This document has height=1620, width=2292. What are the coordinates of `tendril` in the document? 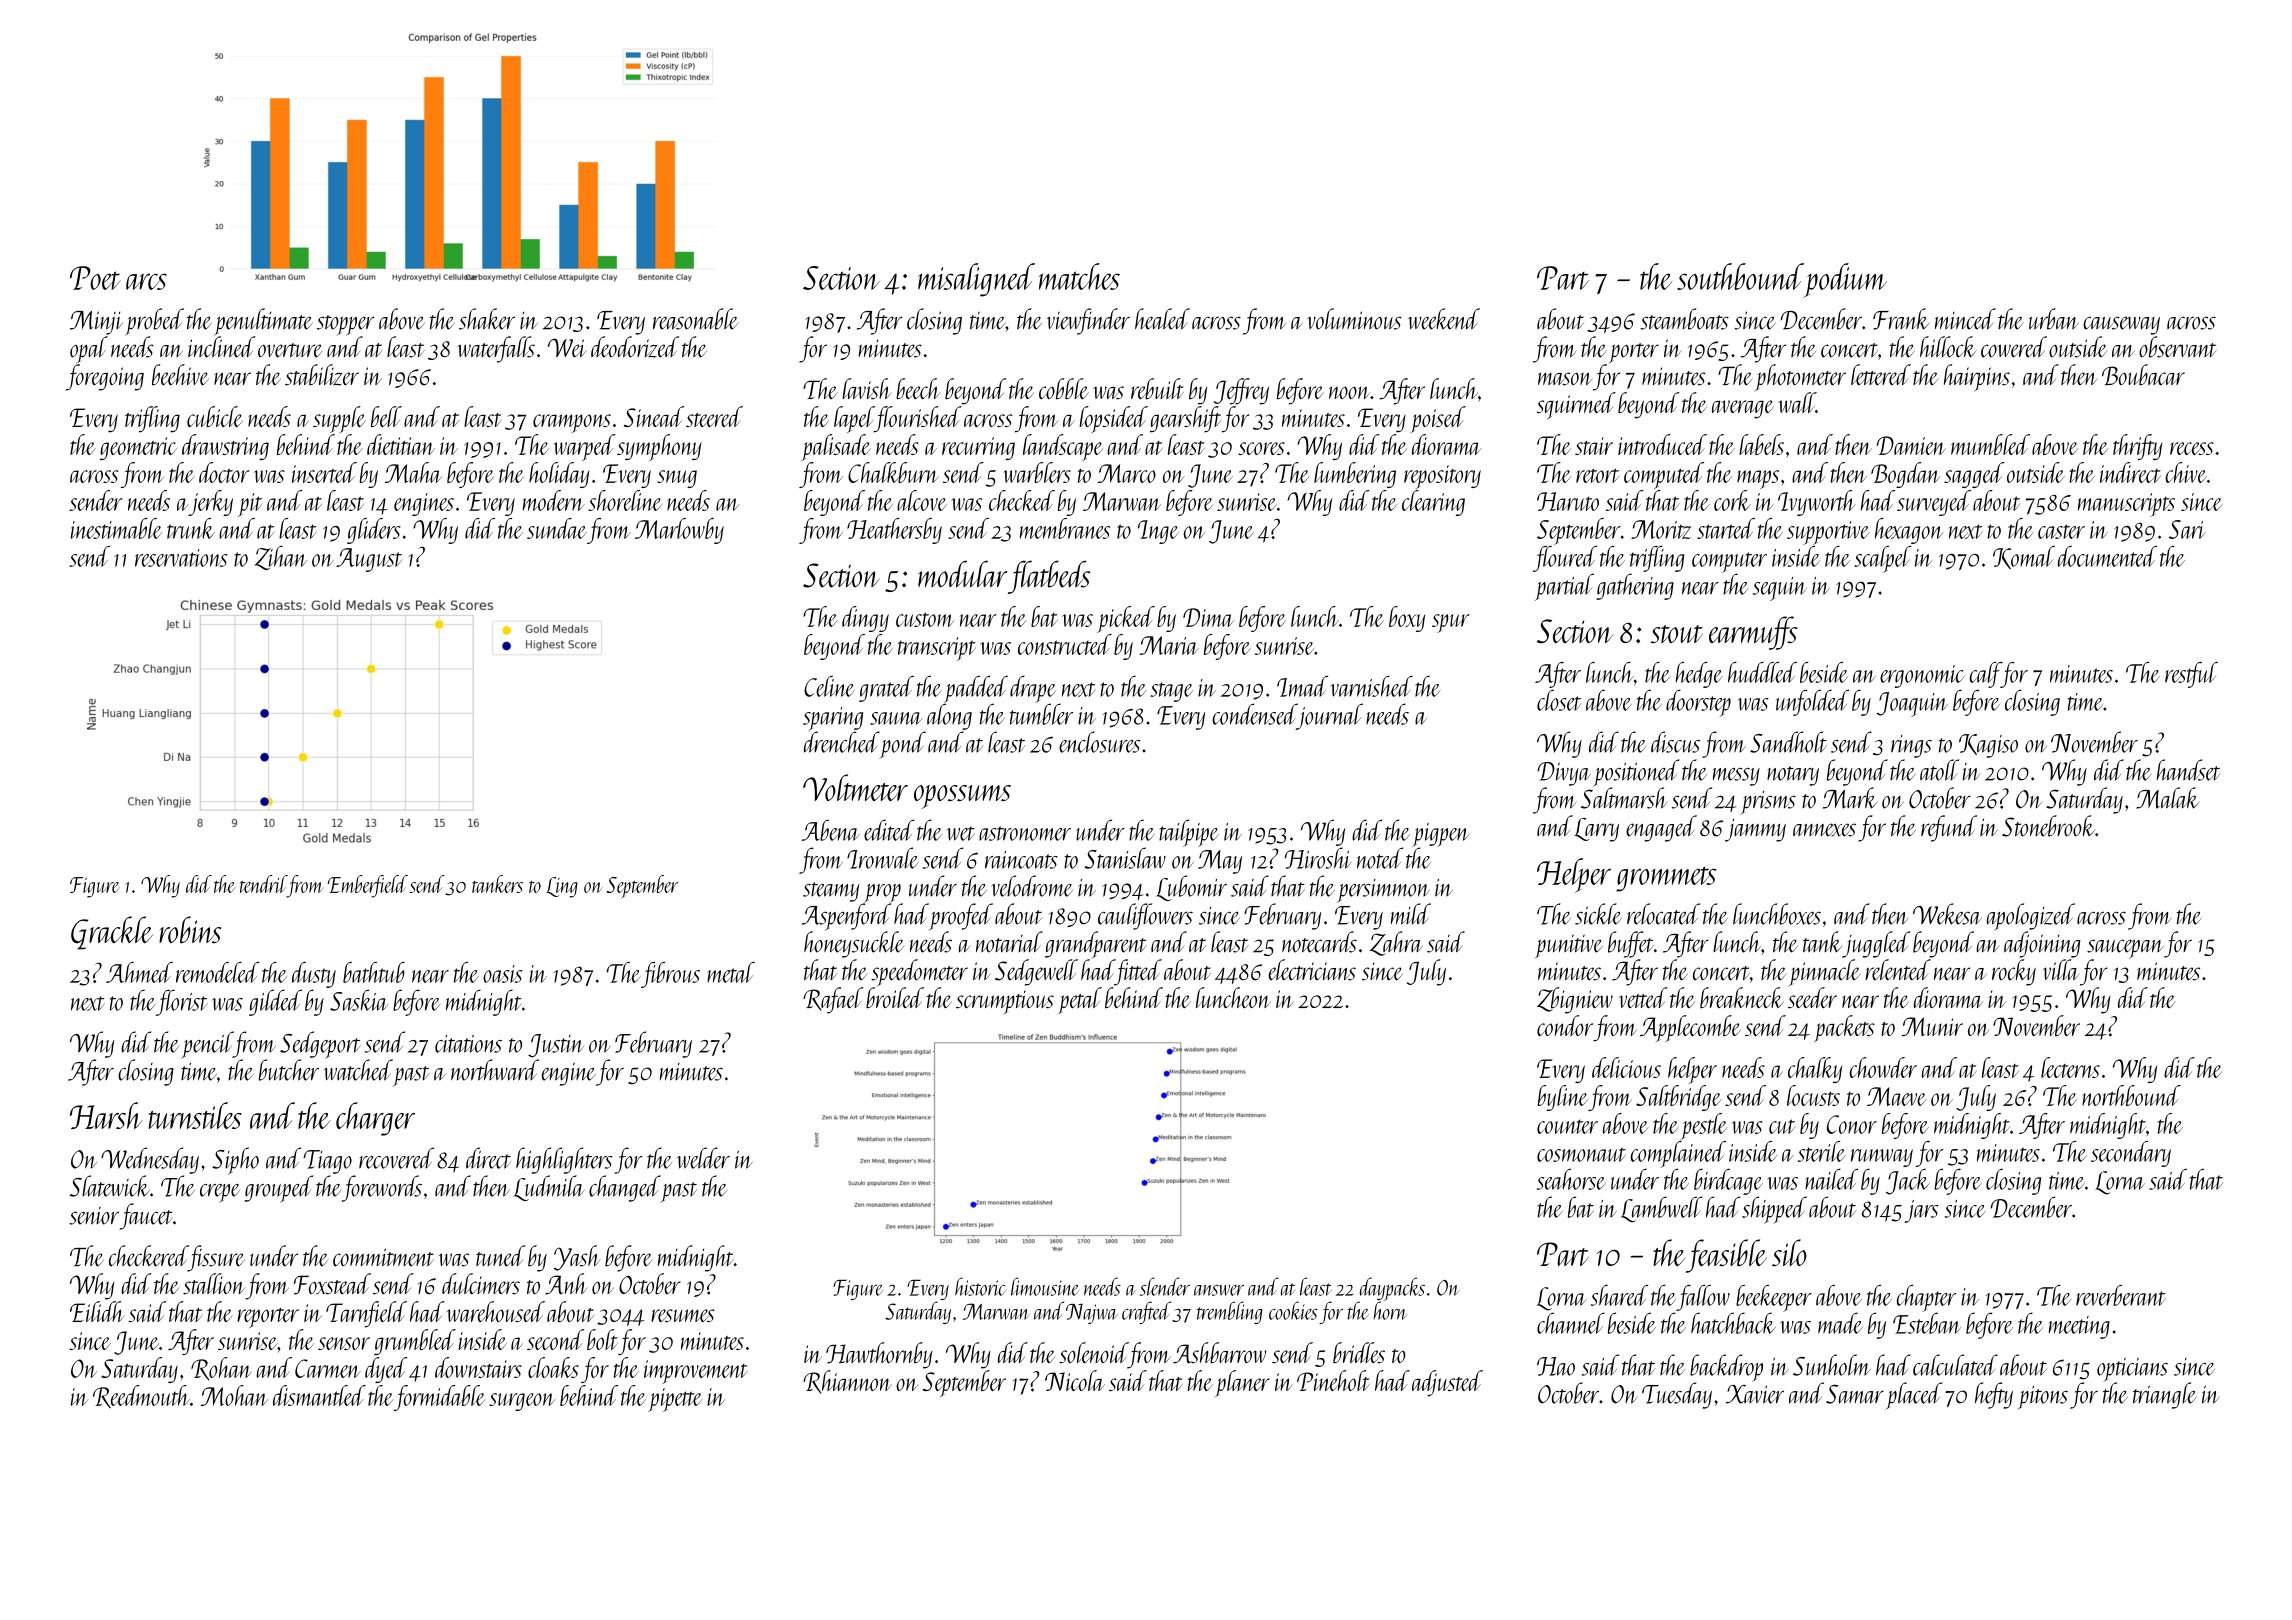 It's located at (263, 884).
